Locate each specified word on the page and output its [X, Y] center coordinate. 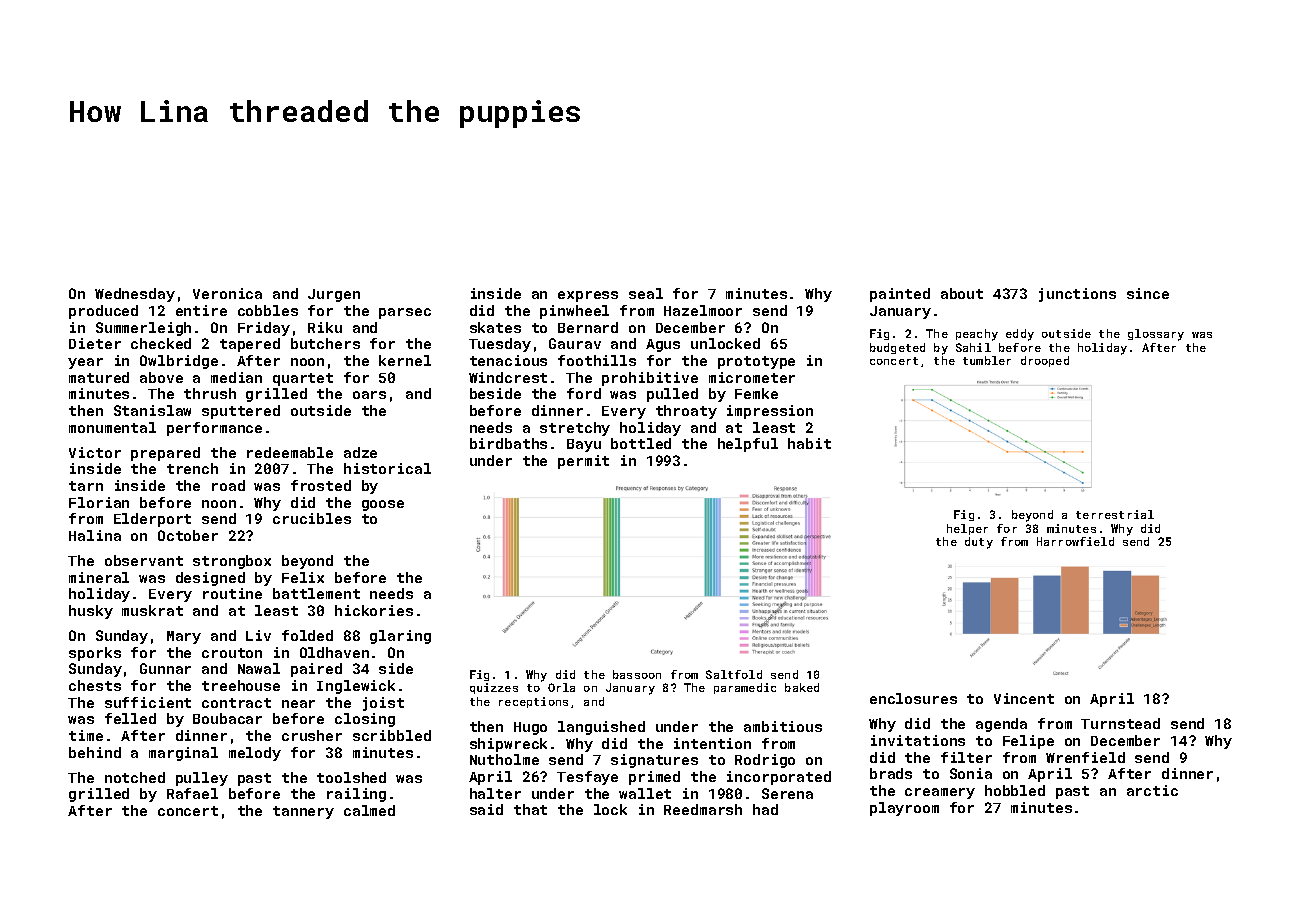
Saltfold [734, 674]
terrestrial [1115, 514]
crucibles [312, 518]
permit [583, 462]
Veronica [227, 293]
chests [95, 685]
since [1148, 293]
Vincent [1024, 698]
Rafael [192, 793]
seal [646, 293]
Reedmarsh [703, 809]
